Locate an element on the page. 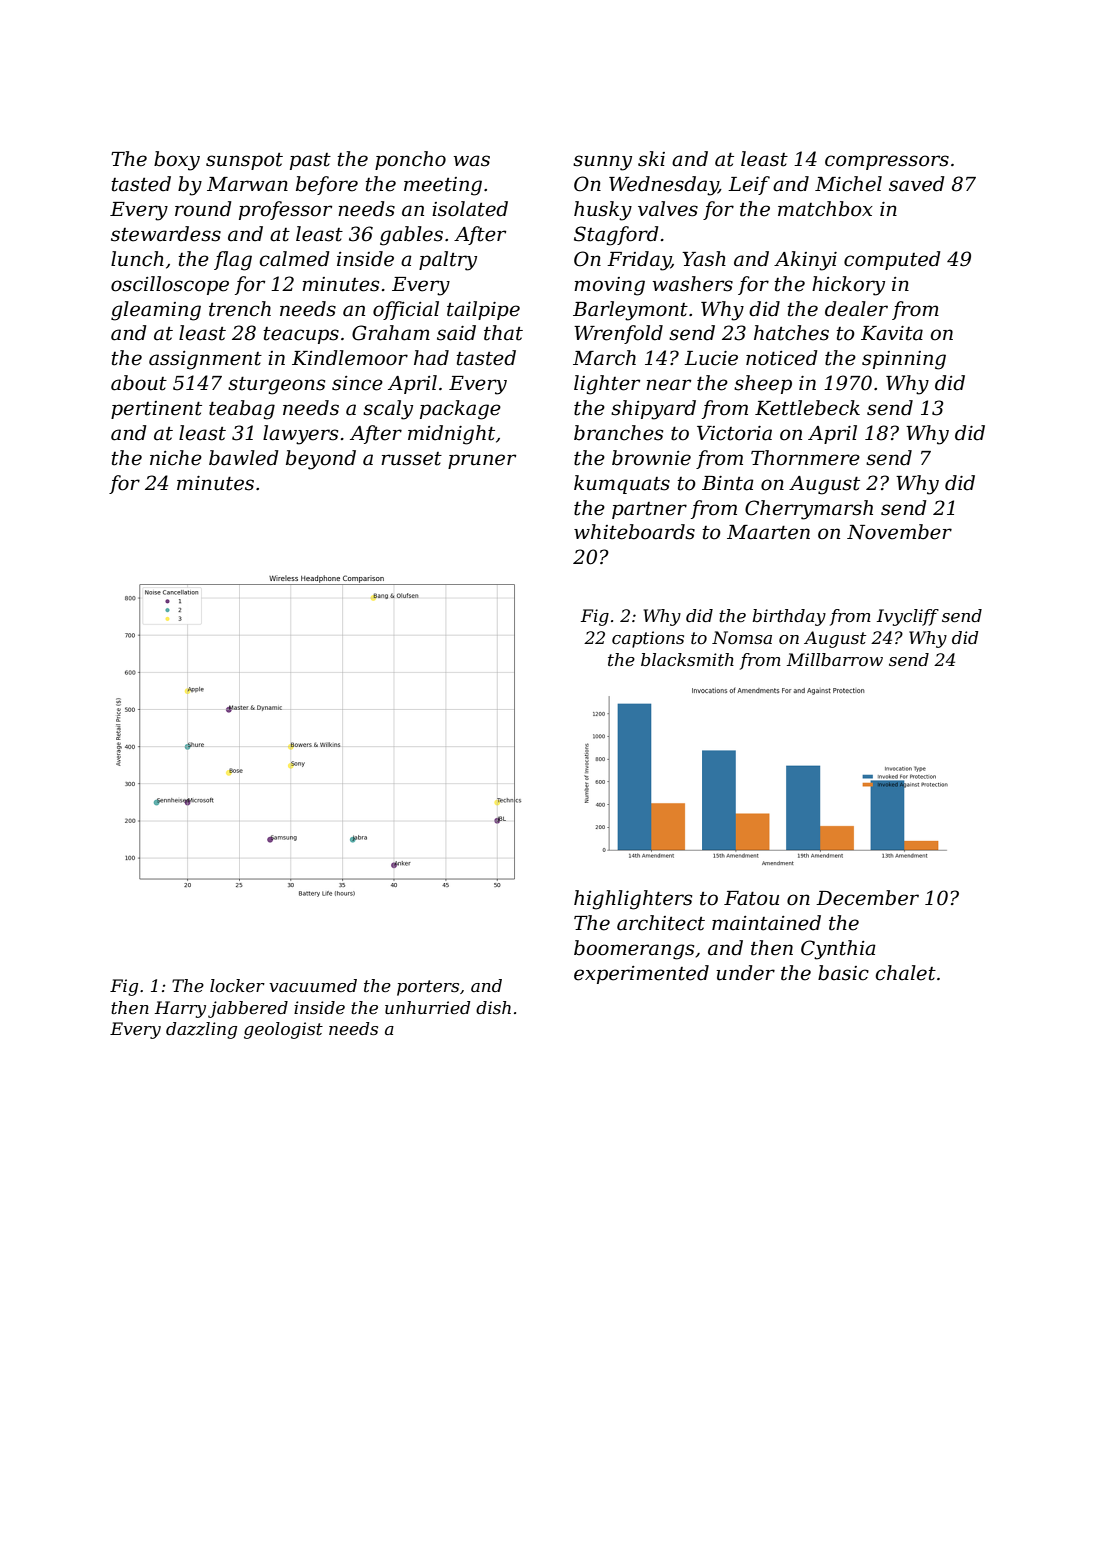  boxy is located at coordinates (177, 161).
